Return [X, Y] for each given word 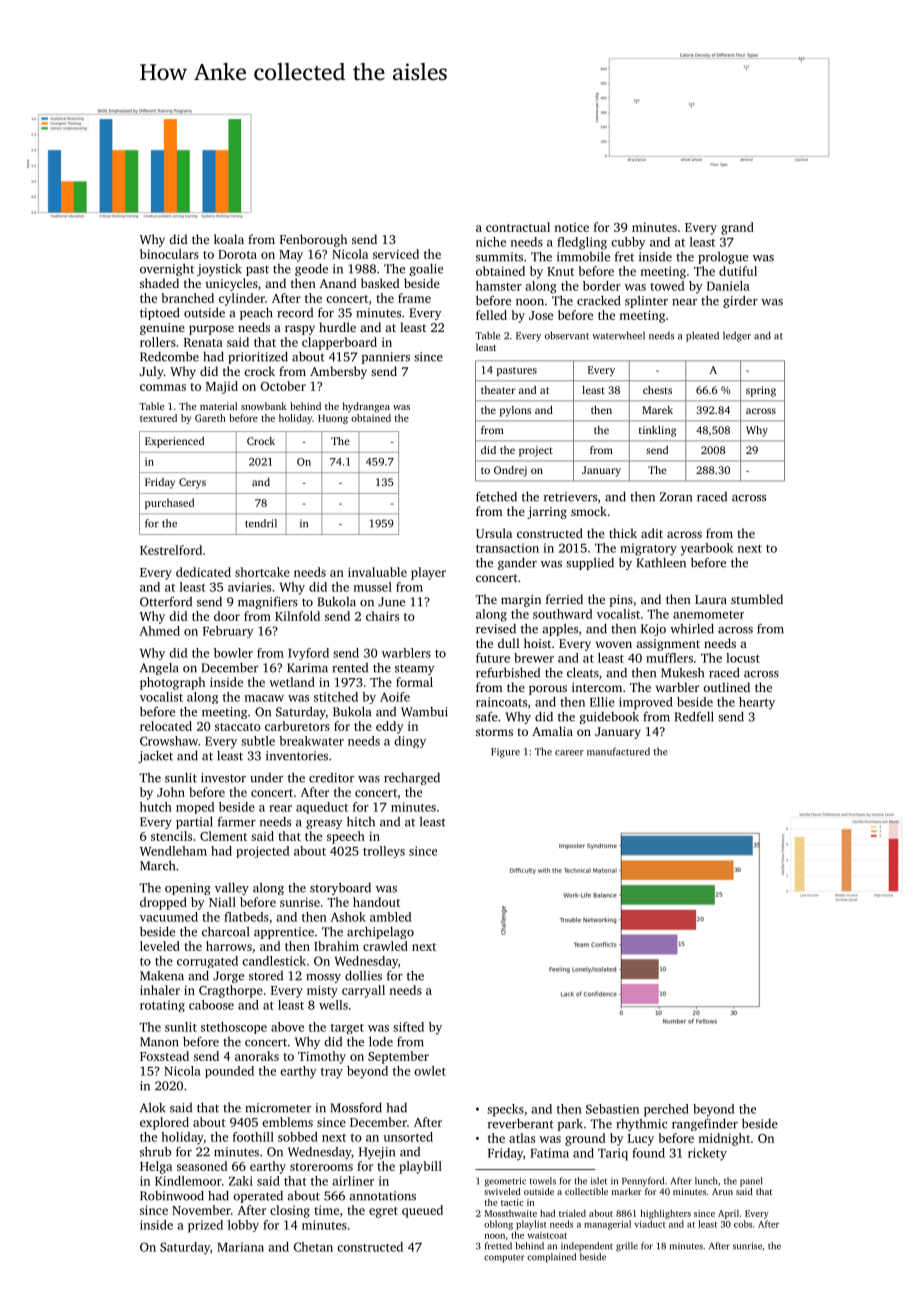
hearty [757, 703]
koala [229, 239]
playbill [420, 1167]
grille [627, 1247]
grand [737, 228]
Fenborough [313, 240]
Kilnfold [297, 616]
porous [548, 690]
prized [205, 1226]
